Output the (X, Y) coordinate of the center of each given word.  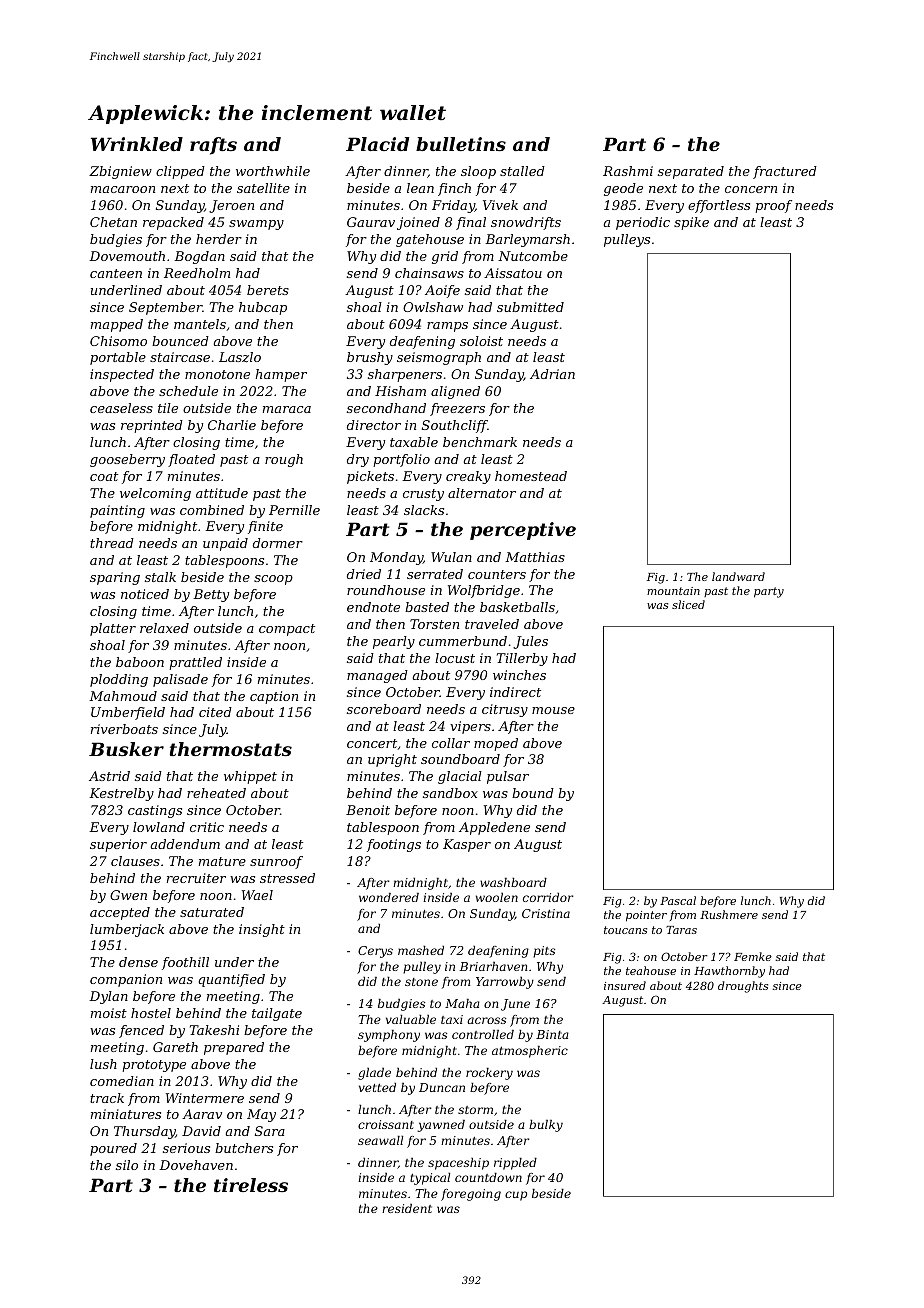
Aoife (442, 291)
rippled (515, 1164)
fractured (785, 172)
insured (625, 985)
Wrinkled (137, 144)
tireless (251, 1185)
